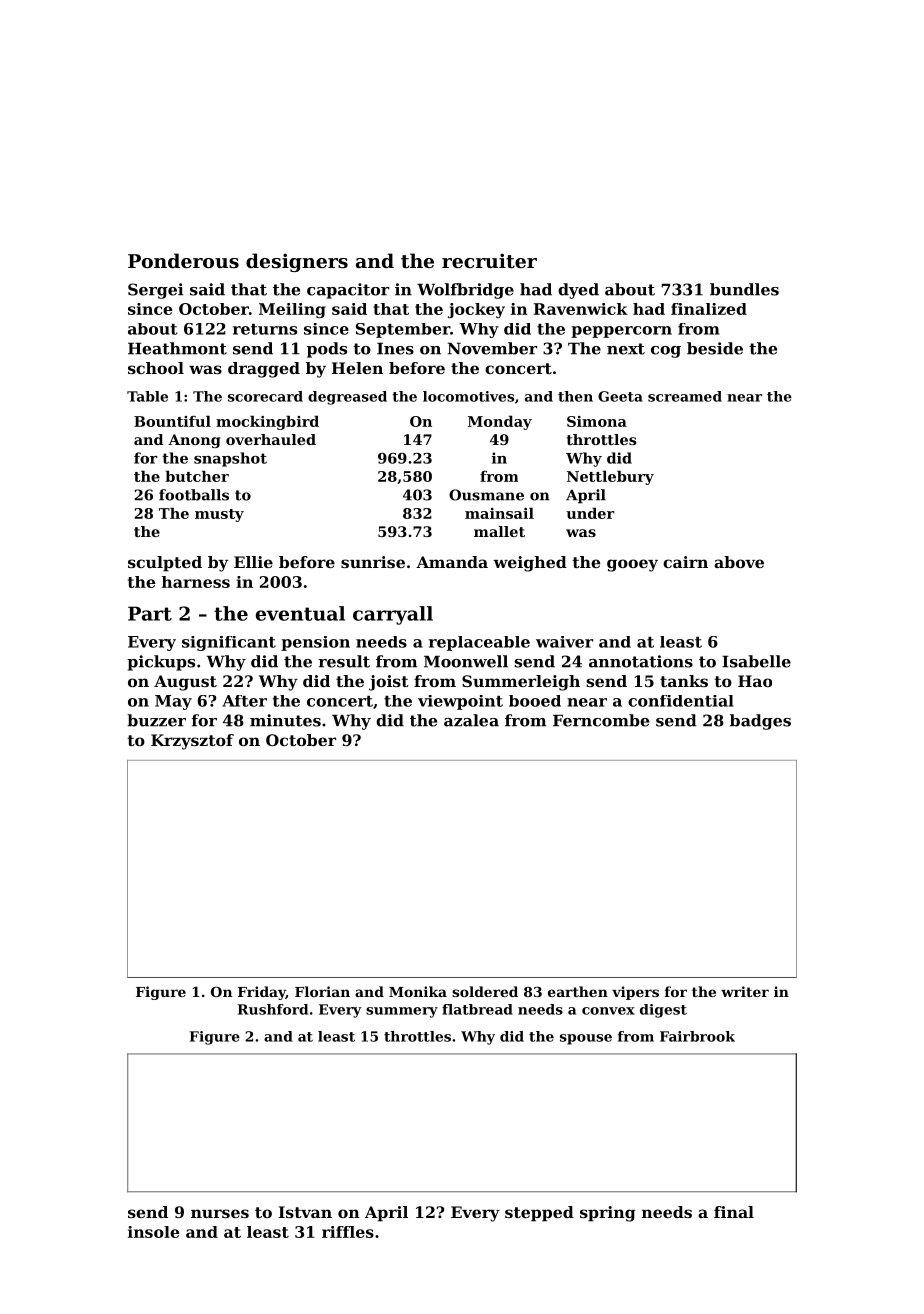 This screenshot has width=924, height=1314. Describe the element at coordinates (492, 348) in the screenshot. I see `November` at that location.
